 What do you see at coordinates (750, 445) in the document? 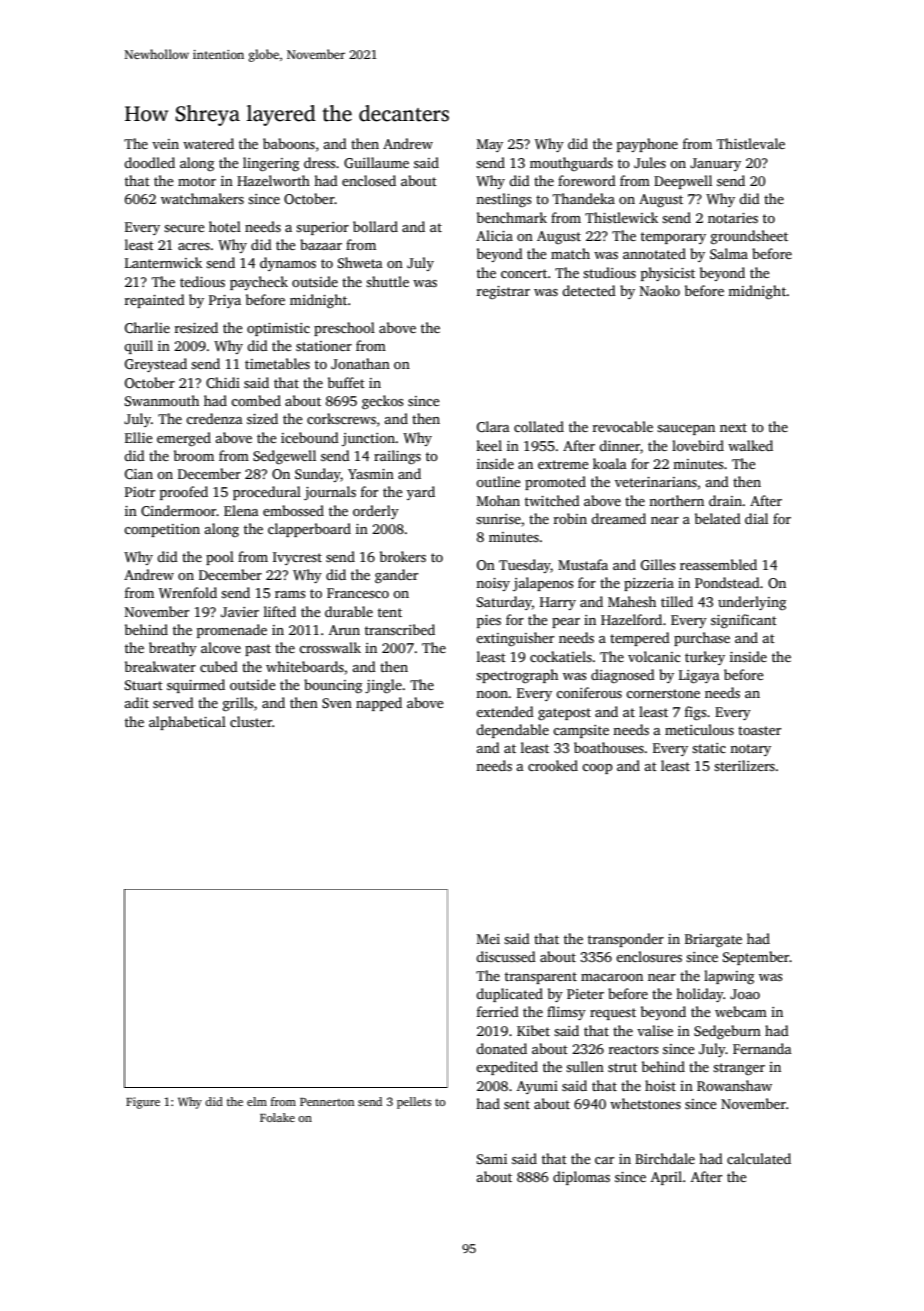
I see `walked` at bounding box center [750, 445].
